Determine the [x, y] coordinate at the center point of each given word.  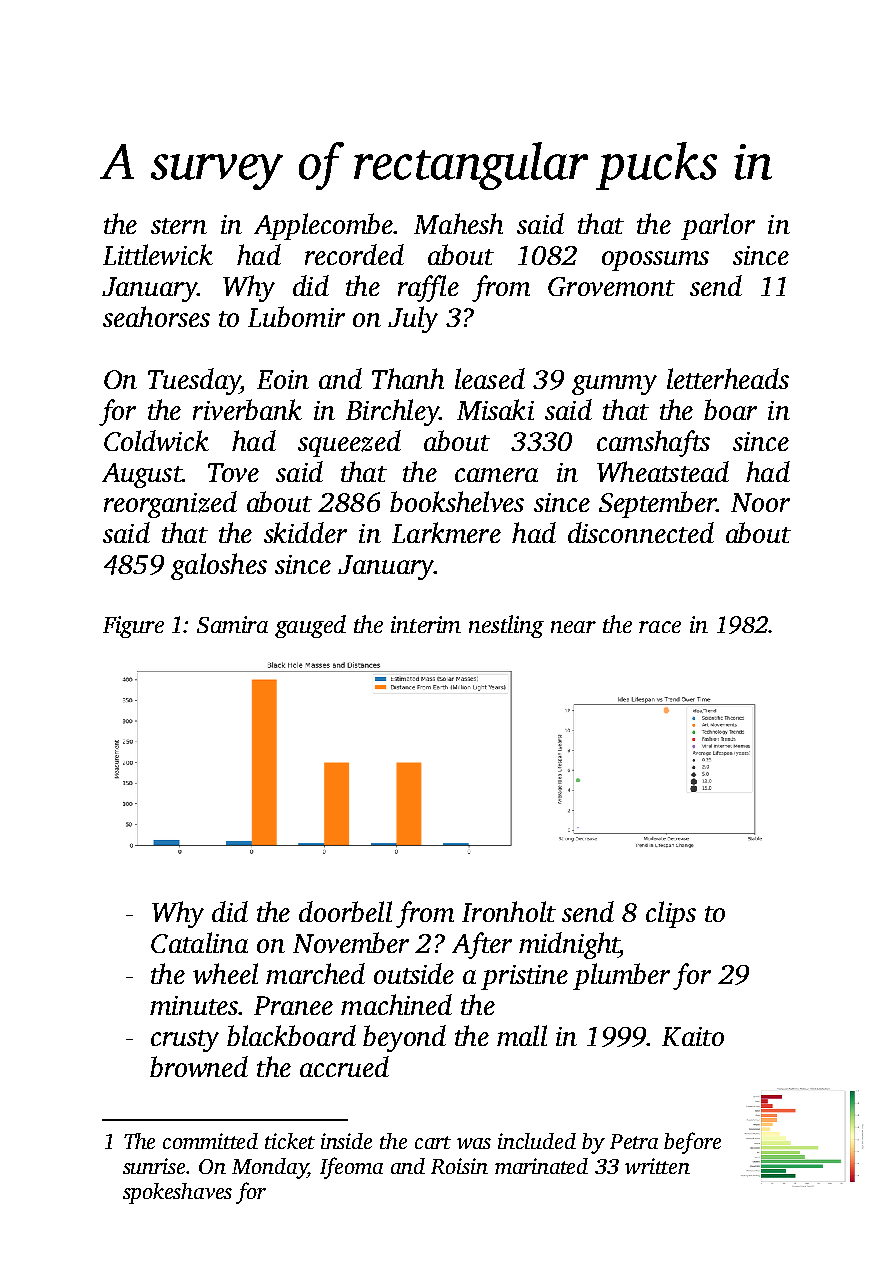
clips [671, 914]
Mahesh [458, 223]
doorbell [345, 911]
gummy [614, 385]
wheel [225, 973]
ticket [290, 1141]
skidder [305, 532]
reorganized [170, 504]
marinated [541, 1166]
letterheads [728, 378]
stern [179, 226]
